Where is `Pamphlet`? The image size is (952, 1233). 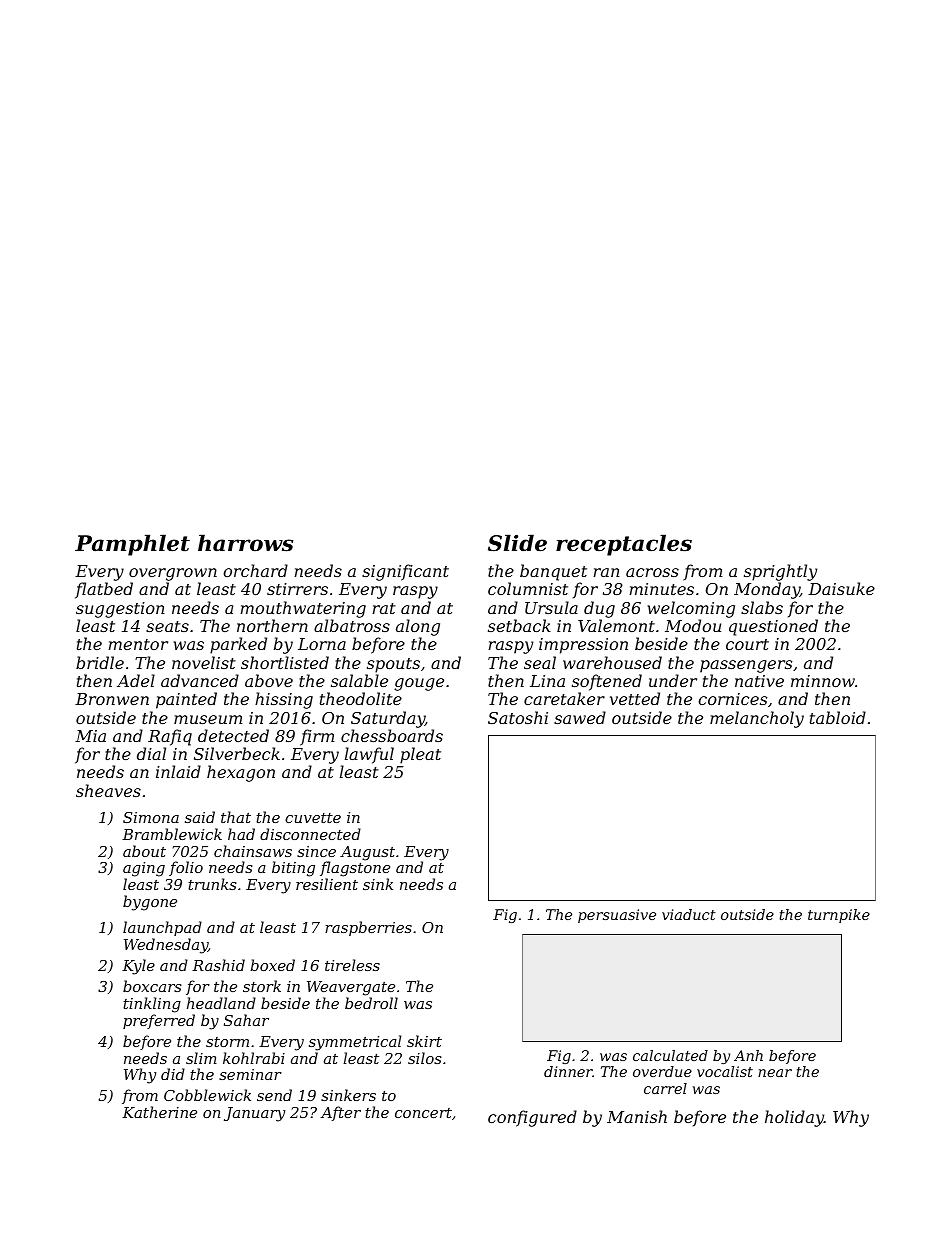 Pamphlet is located at coordinates (132, 545).
